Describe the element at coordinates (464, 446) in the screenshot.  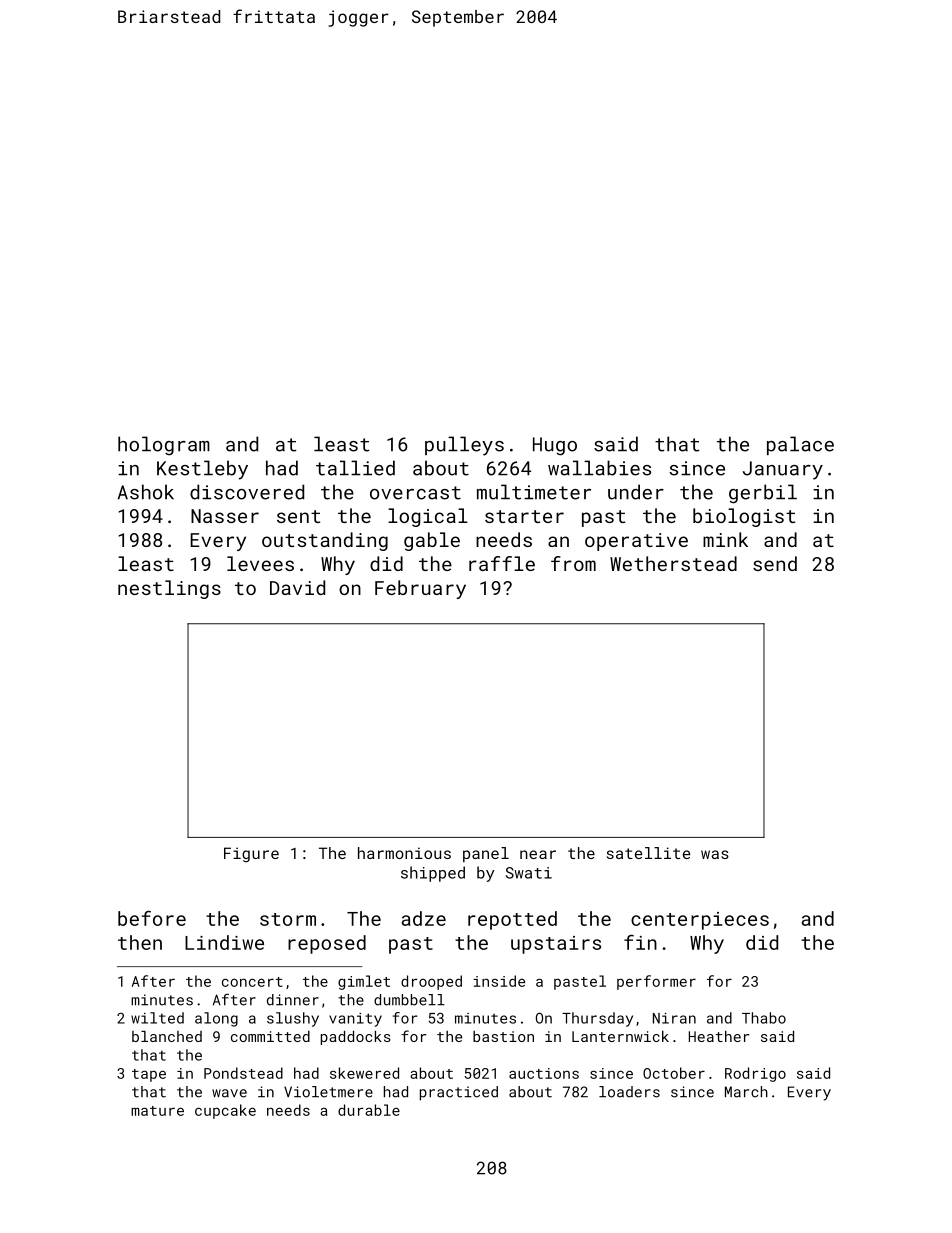
I see `pulleys` at that location.
